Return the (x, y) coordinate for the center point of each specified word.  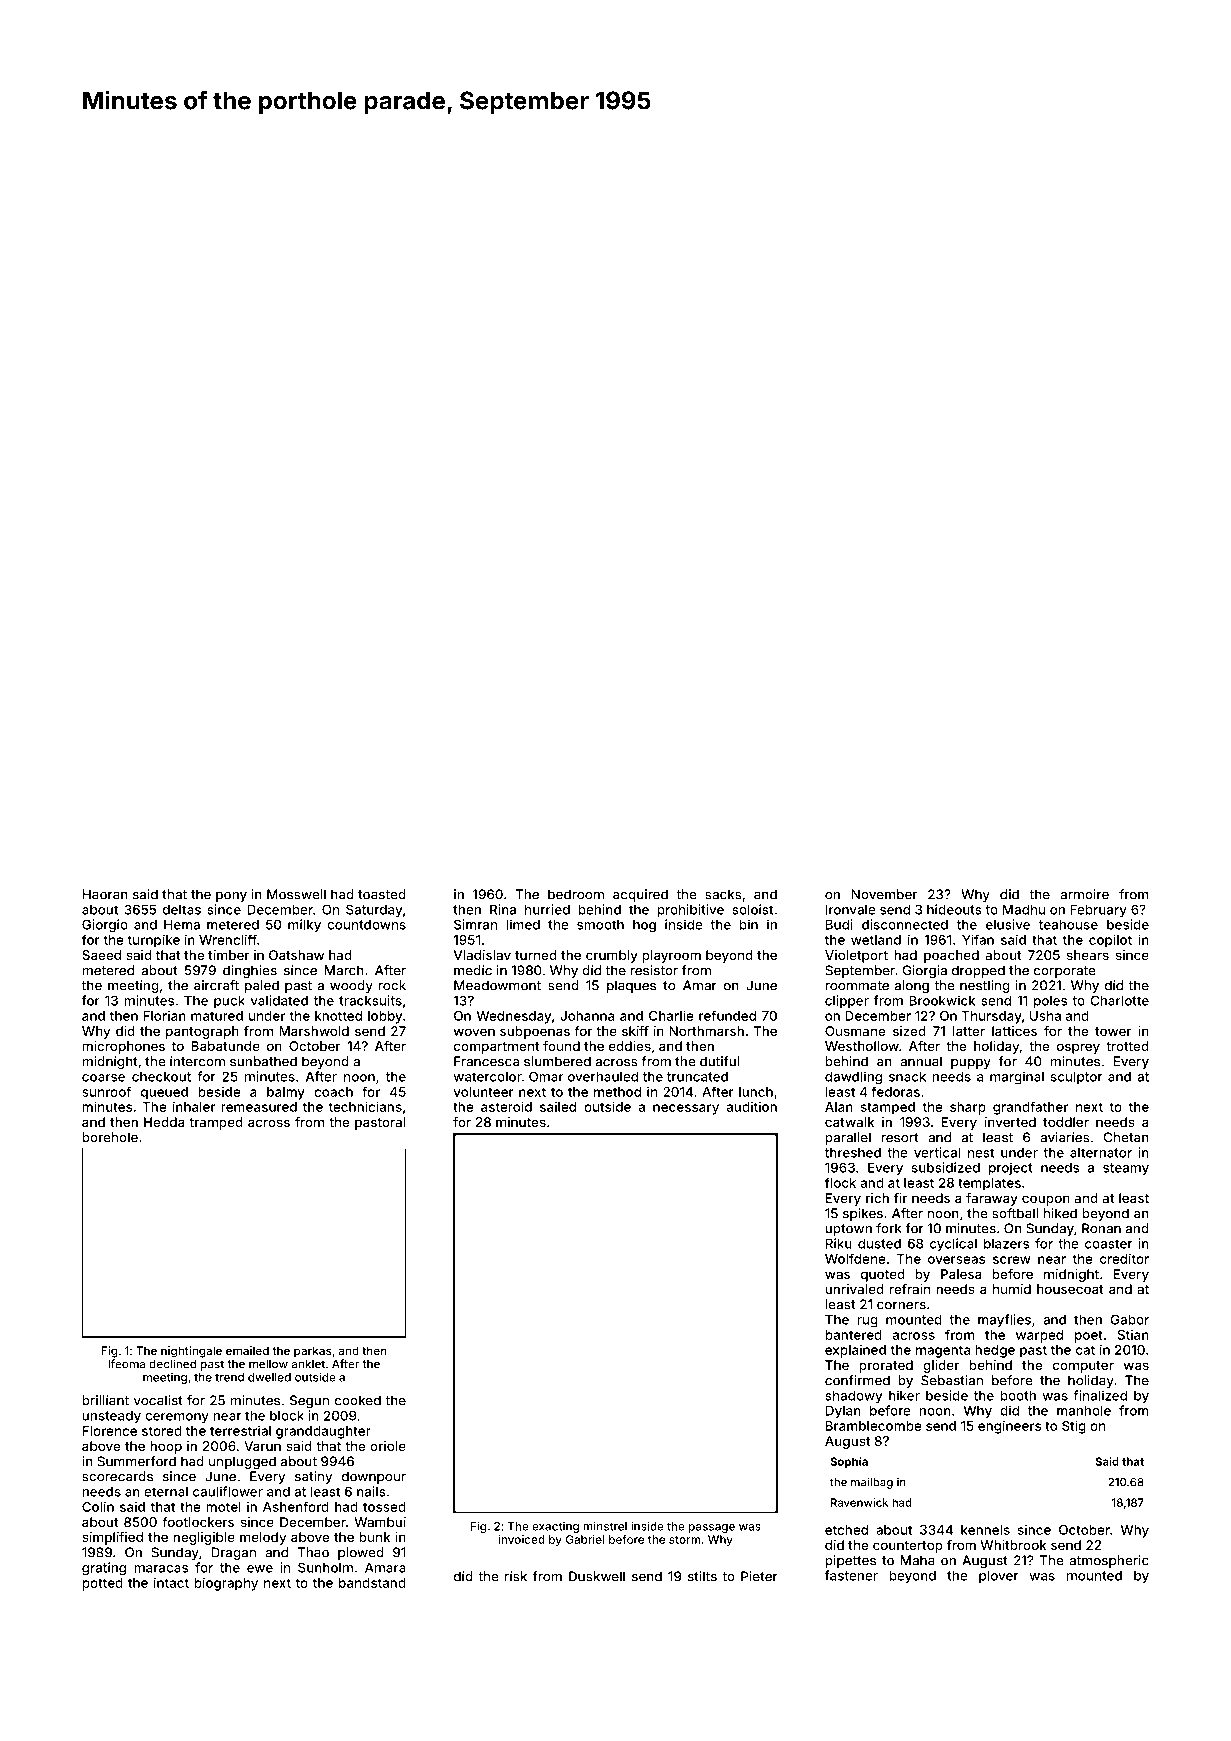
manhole (1084, 1410)
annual (921, 1061)
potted (102, 1584)
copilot (1110, 941)
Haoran (105, 894)
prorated (886, 1366)
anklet (308, 1364)
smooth (600, 924)
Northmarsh (706, 1031)
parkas (312, 1352)
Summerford (136, 1461)
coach (333, 1092)
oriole (388, 1446)
